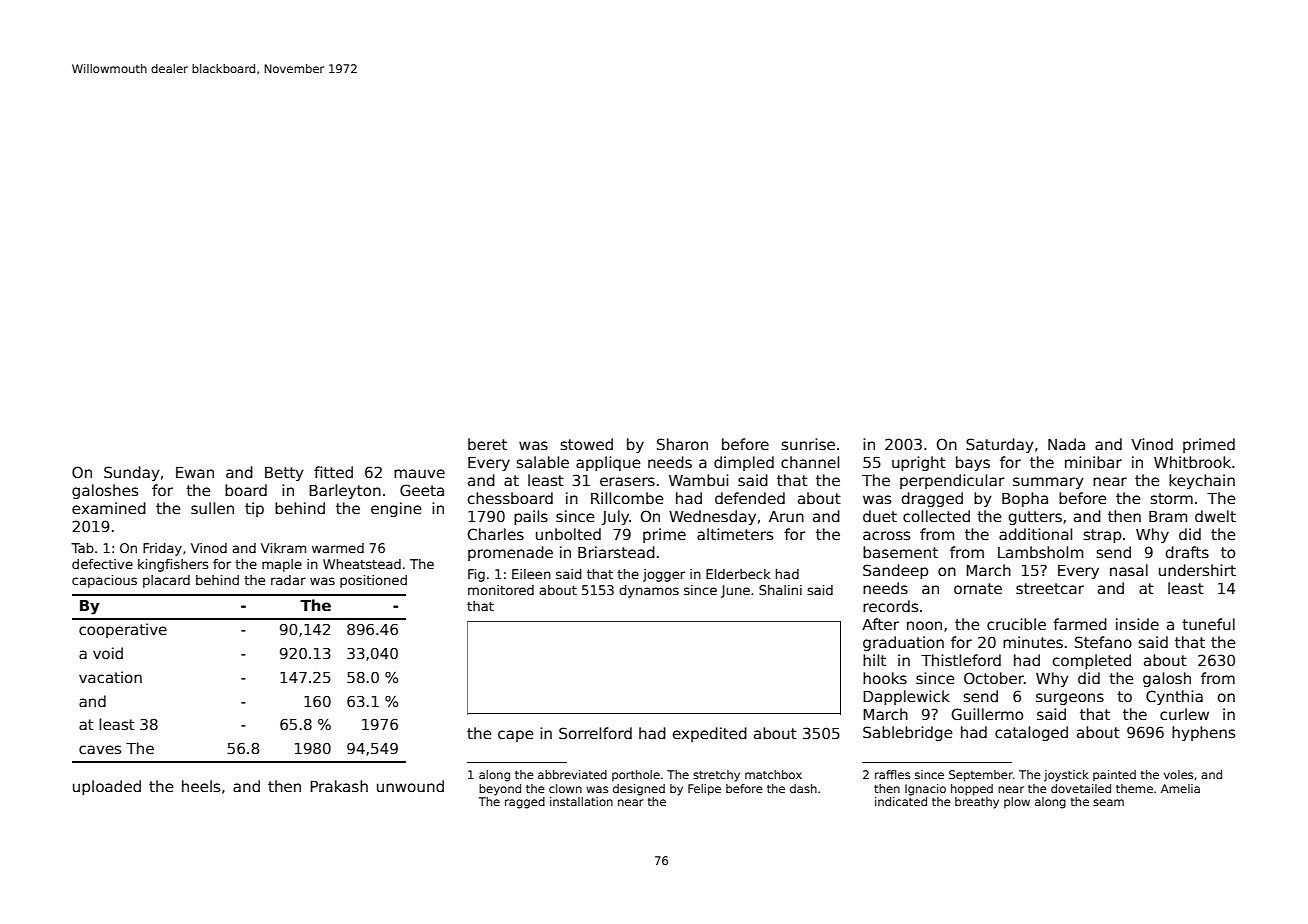  Describe the element at coordinates (1108, 802) in the page. I see `seam` at that location.
